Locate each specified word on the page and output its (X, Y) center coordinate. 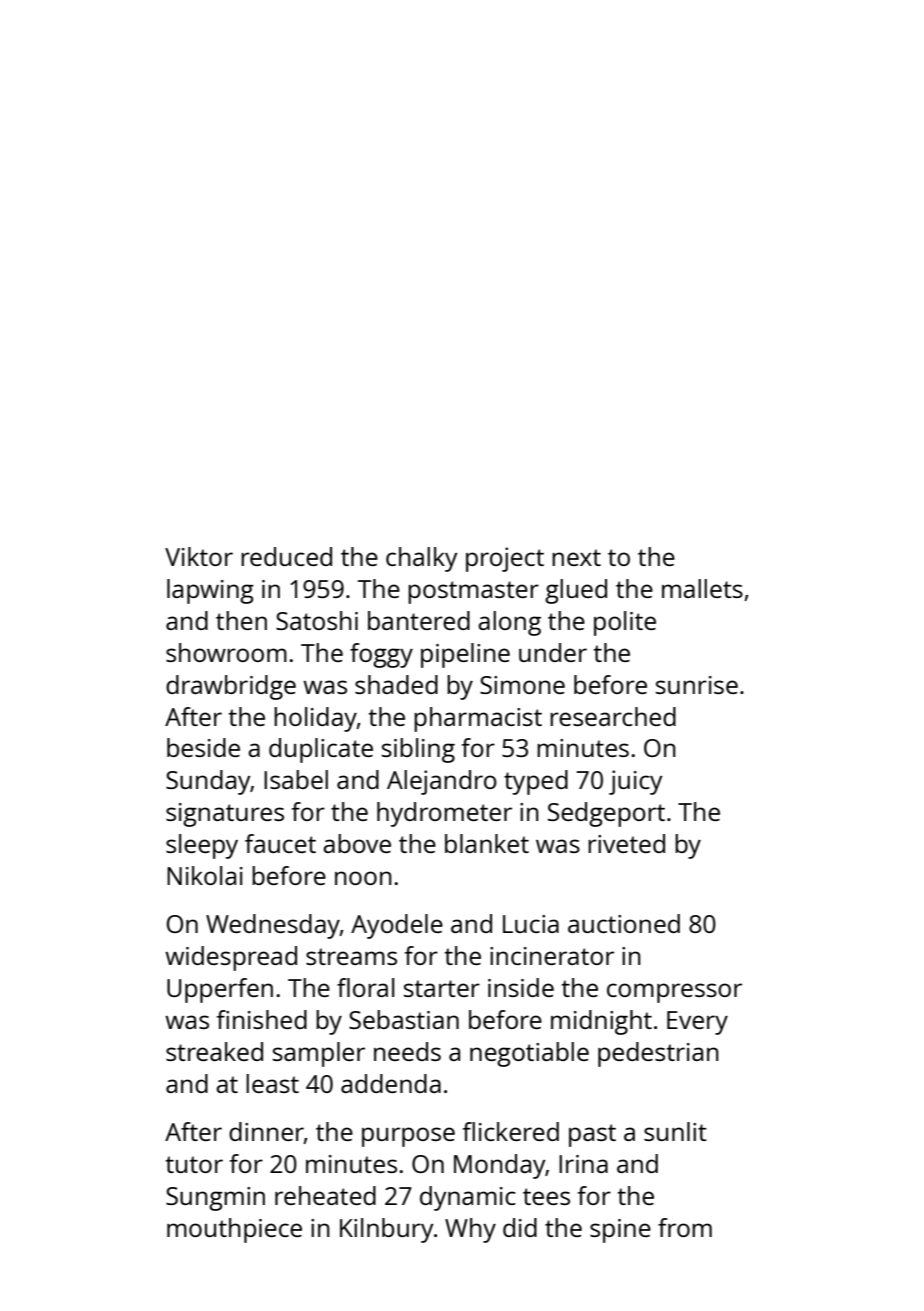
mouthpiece (234, 1230)
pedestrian (658, 1054)
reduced (286, 556)
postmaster (473, 592)
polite (625, 623)
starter (442, 988)
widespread (231, 958)
